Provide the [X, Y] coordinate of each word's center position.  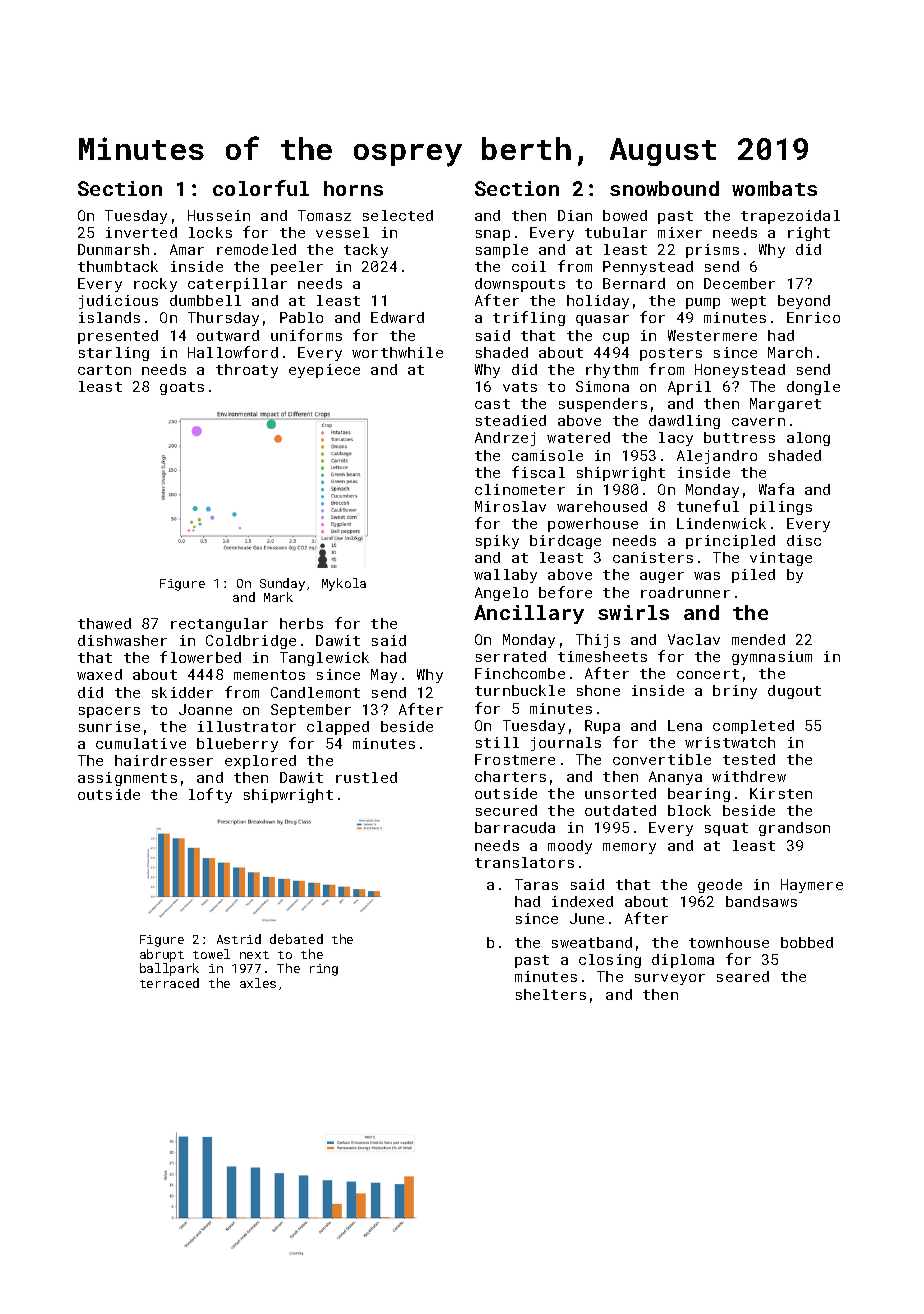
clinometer [520, 489]
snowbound [664, 188]
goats [182, 388]
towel [211, 954]
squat [726, 829]
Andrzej [505, 439]
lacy [676, 439]
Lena [685, 725]
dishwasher [122, 640]
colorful [261, 188]
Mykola [344, 584]
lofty [210, 795]
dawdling [684, 422]
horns [353, 188]
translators [524, 862]
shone [598, 690]
